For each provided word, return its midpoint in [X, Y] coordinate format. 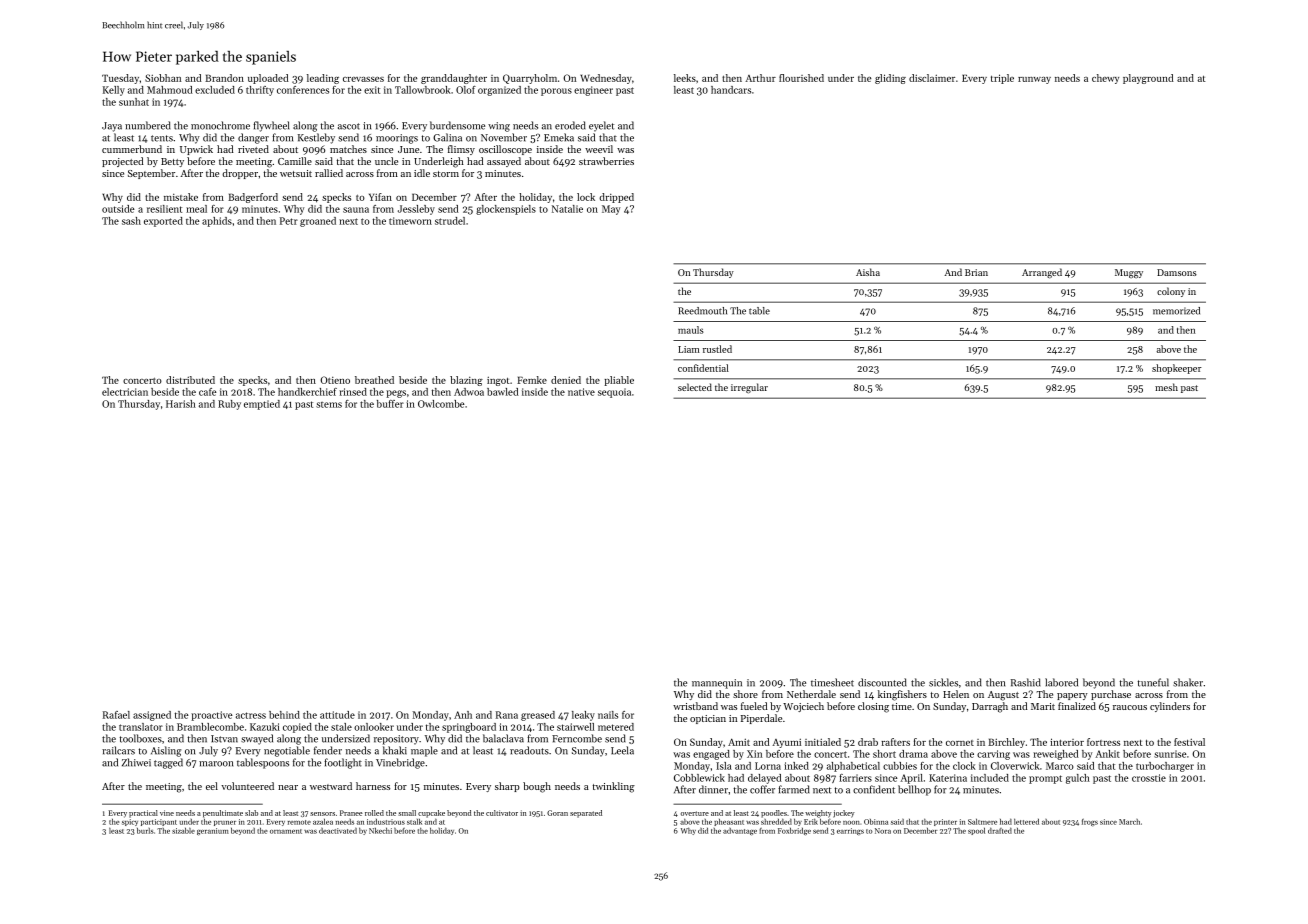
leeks [685, 78]
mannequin [717, 684]
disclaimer [932, 78]
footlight [343, 763]
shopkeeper [1177, 369]
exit [372, 90]
